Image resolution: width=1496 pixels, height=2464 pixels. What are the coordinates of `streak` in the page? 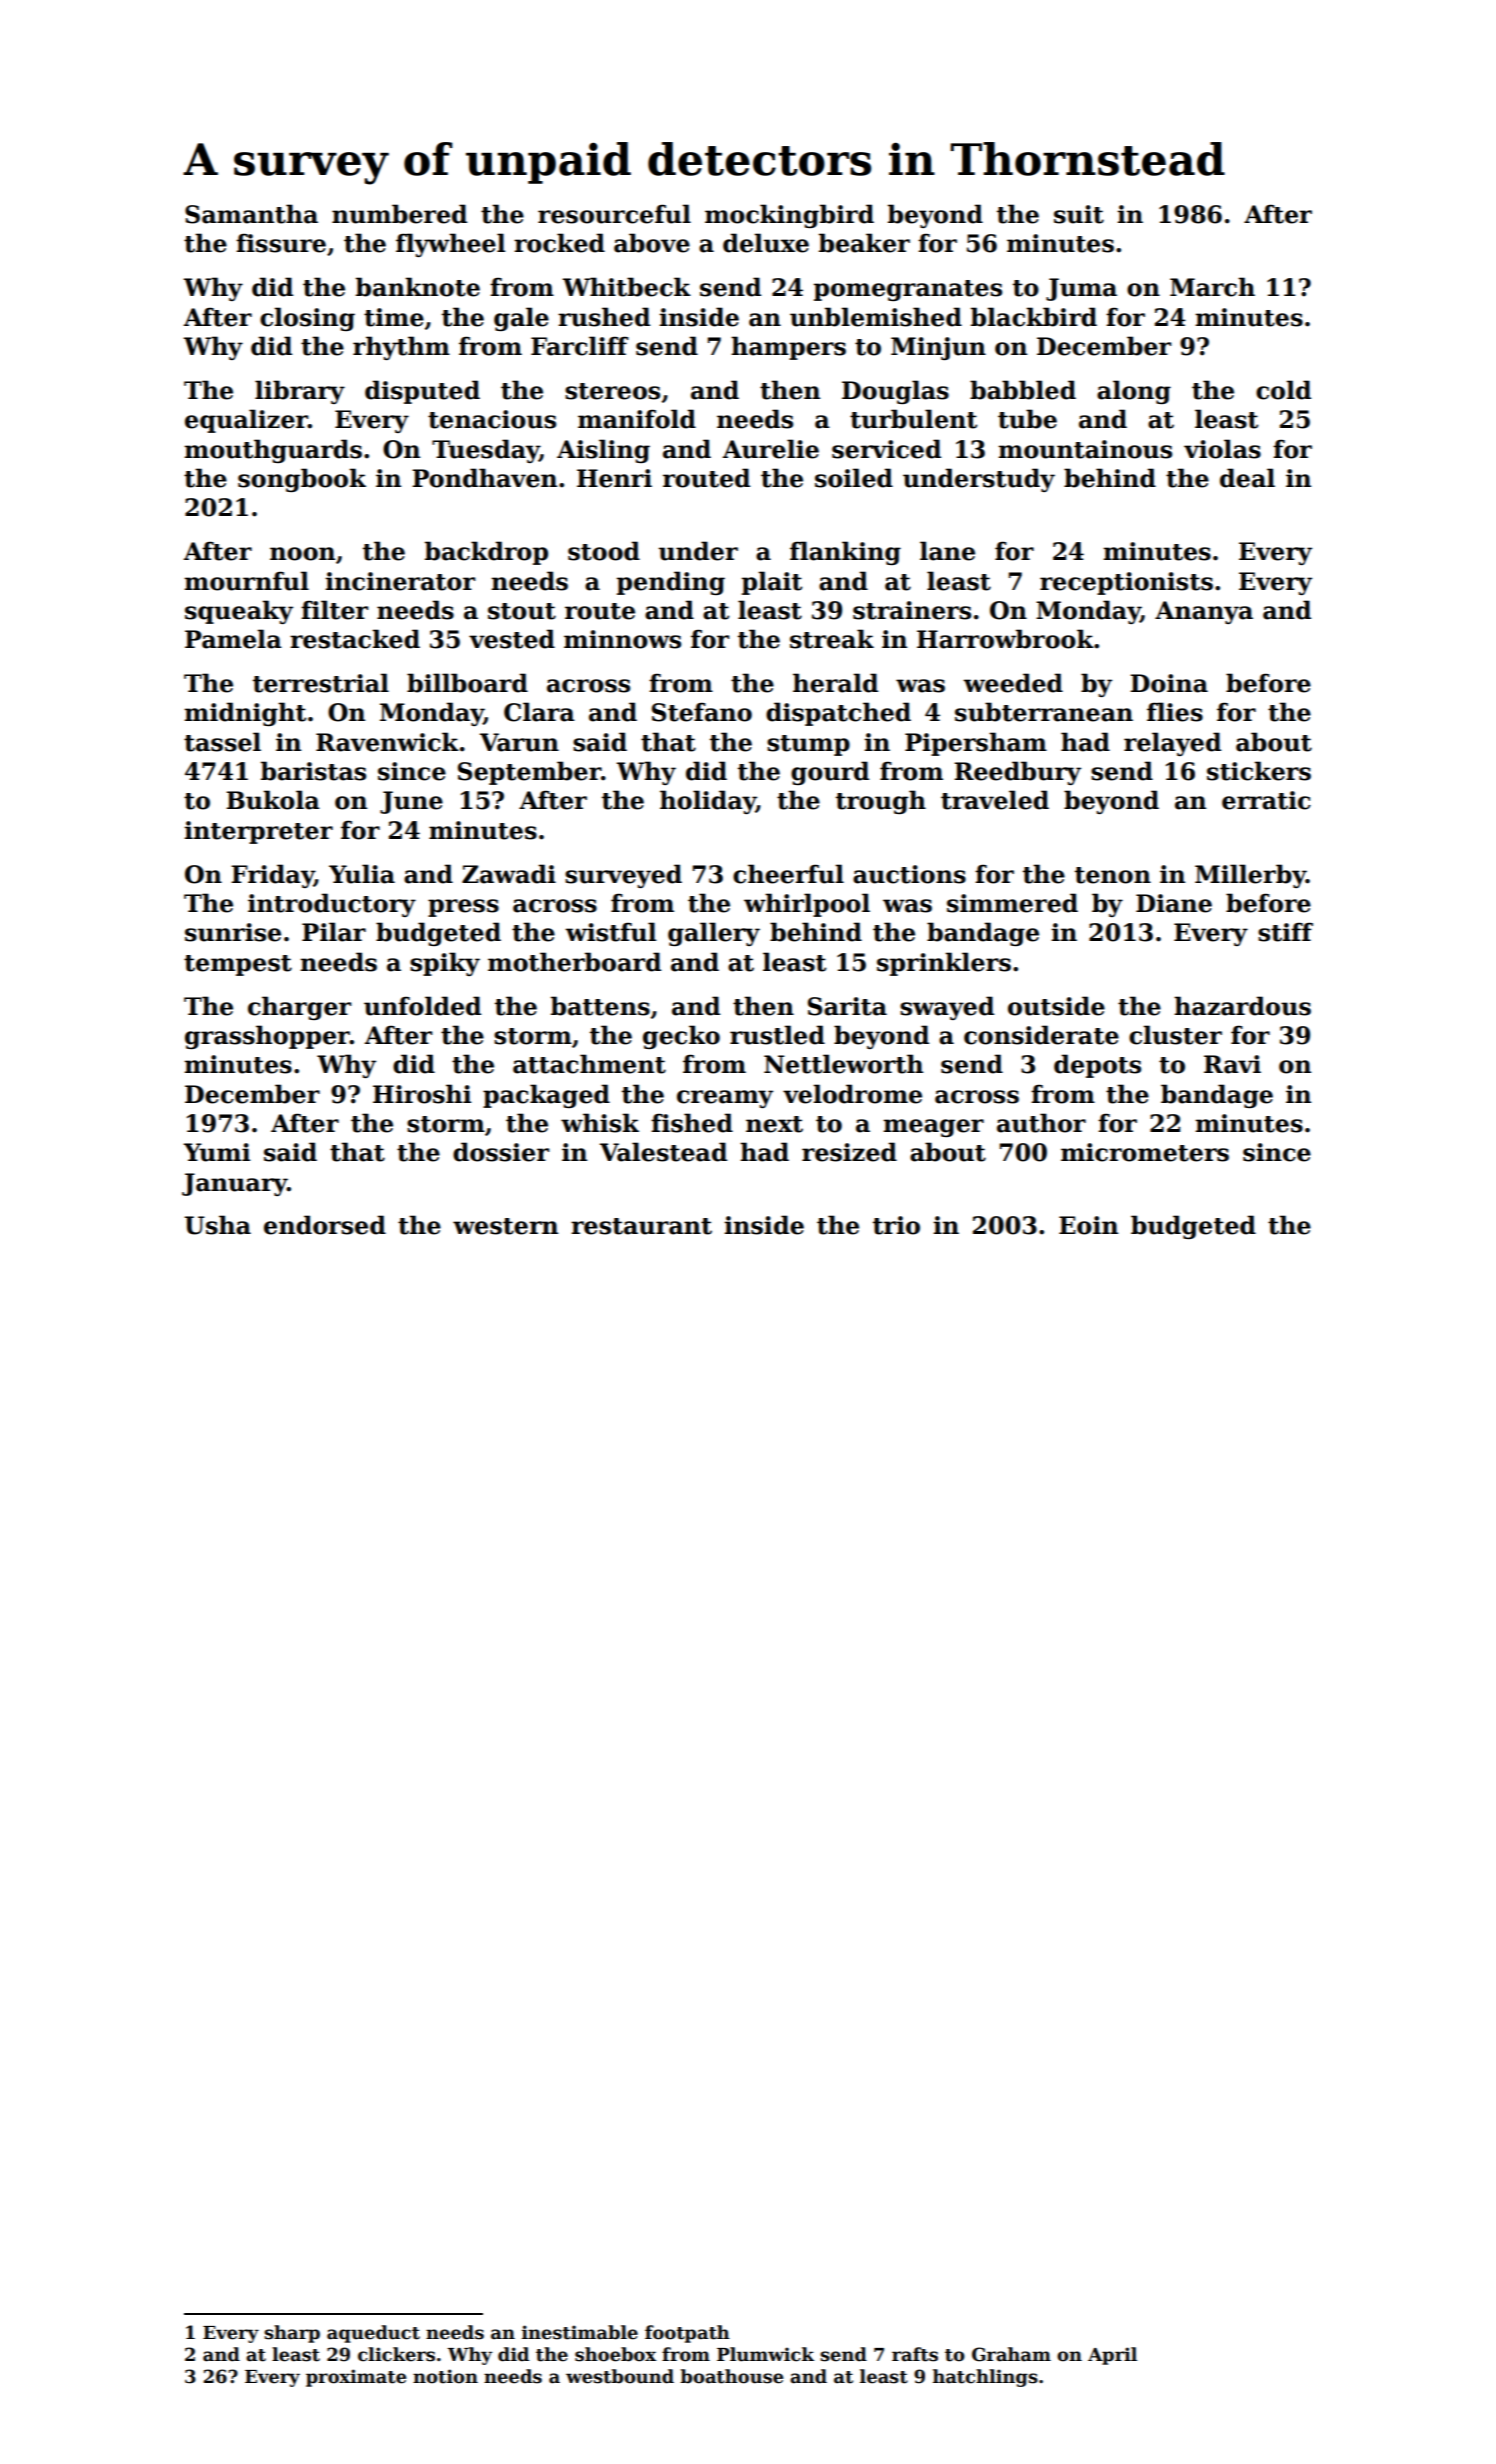 It's located at (832, 639).
